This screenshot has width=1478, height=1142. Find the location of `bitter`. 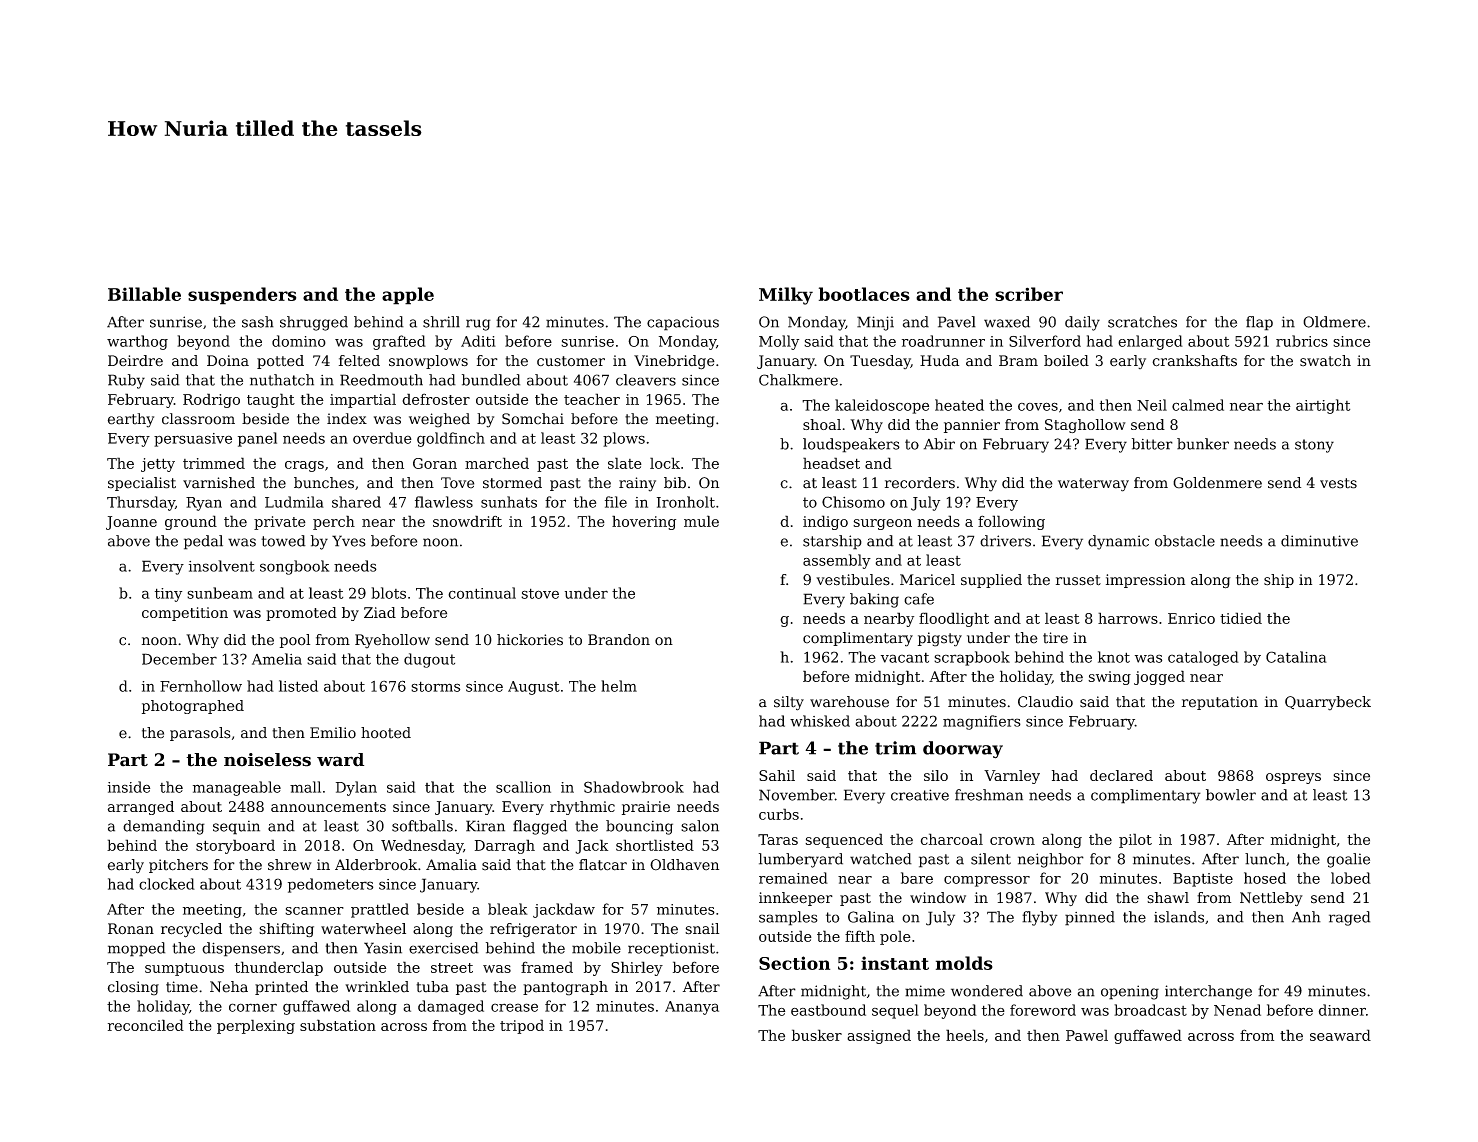

bitter is located at coordinates (1152, 444).
